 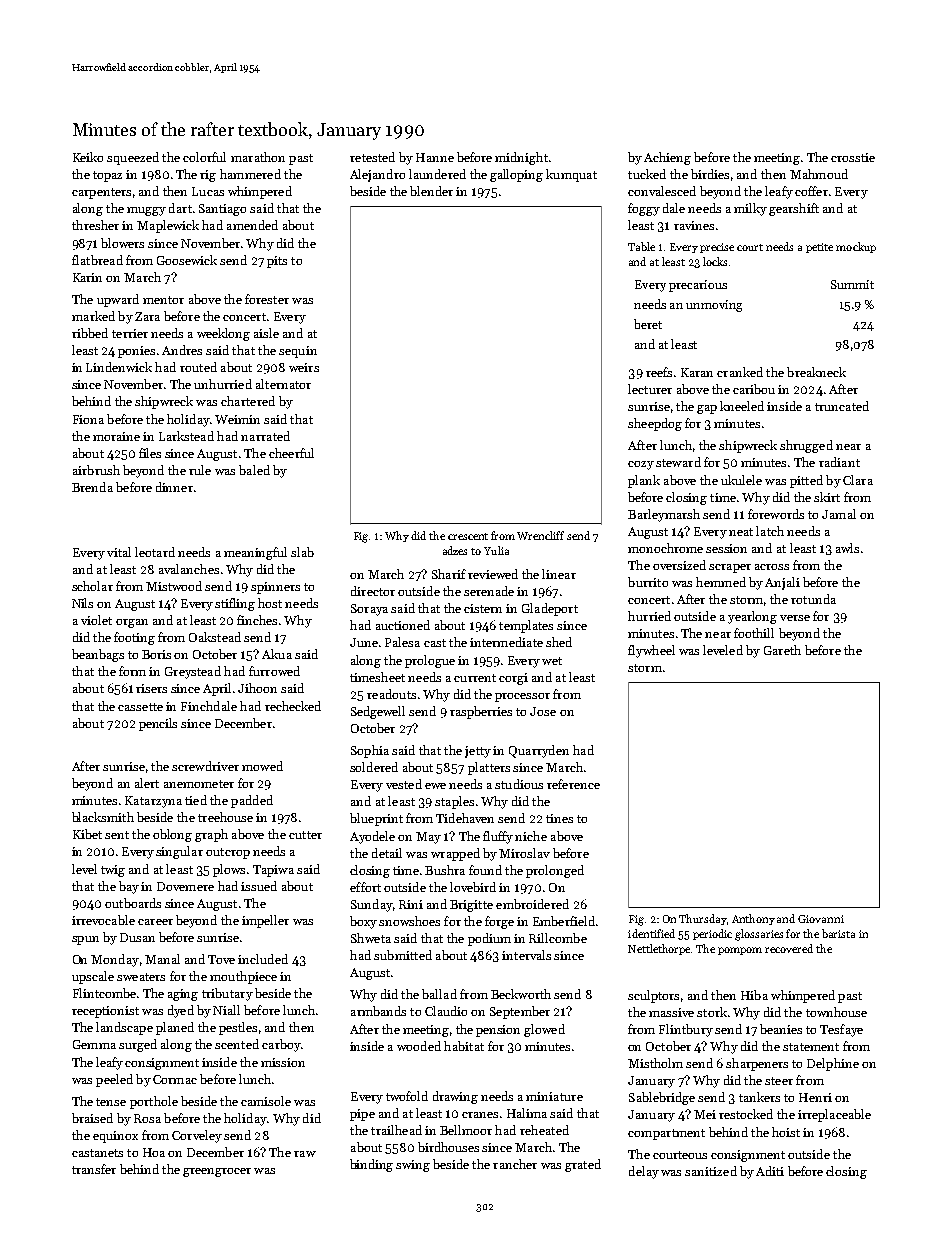 I want to click on cheerful, so click(x=291, y=453).
